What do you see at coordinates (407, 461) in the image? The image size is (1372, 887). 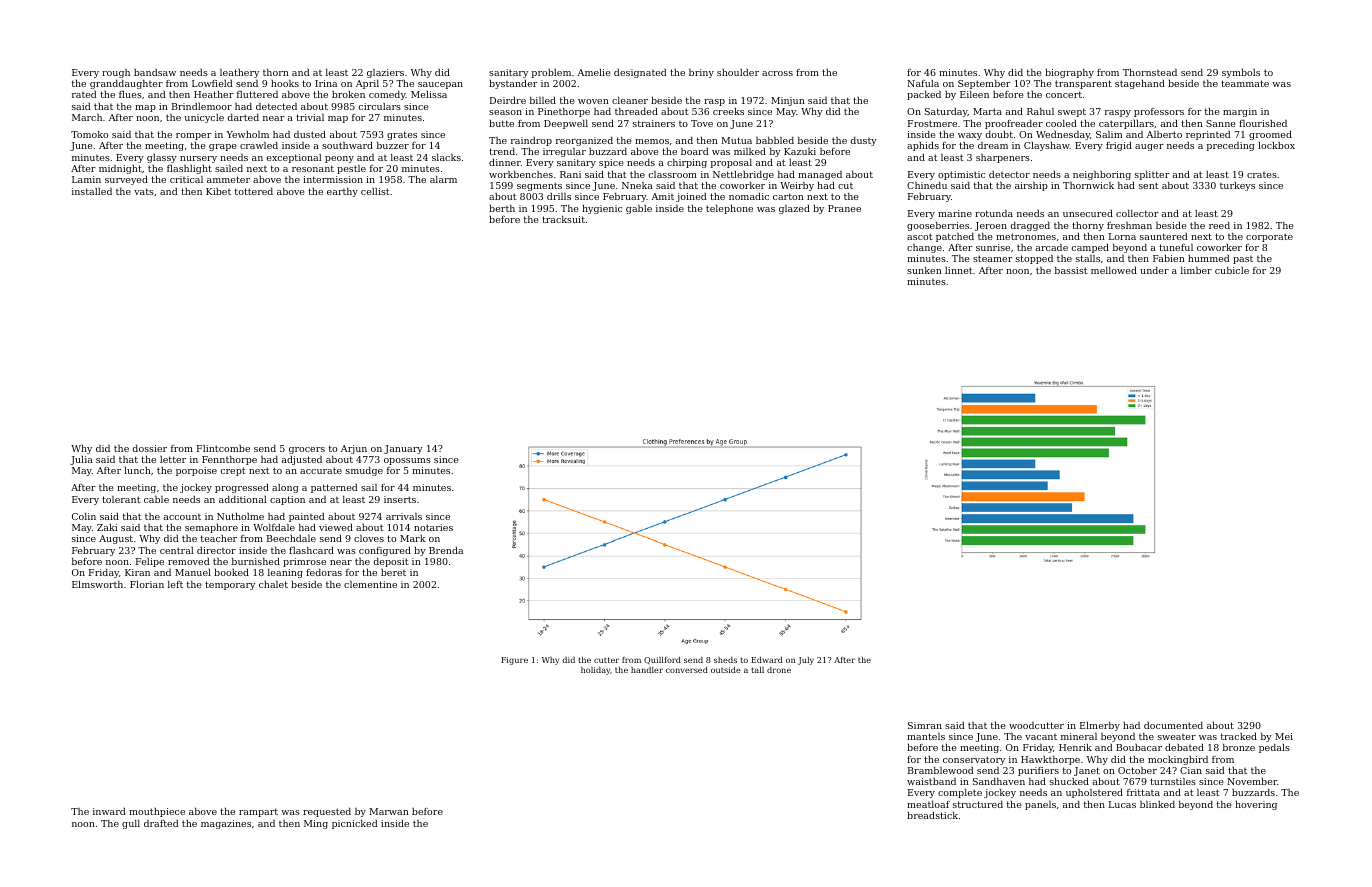 I see `opossums` at bounding box center [407, 461].
